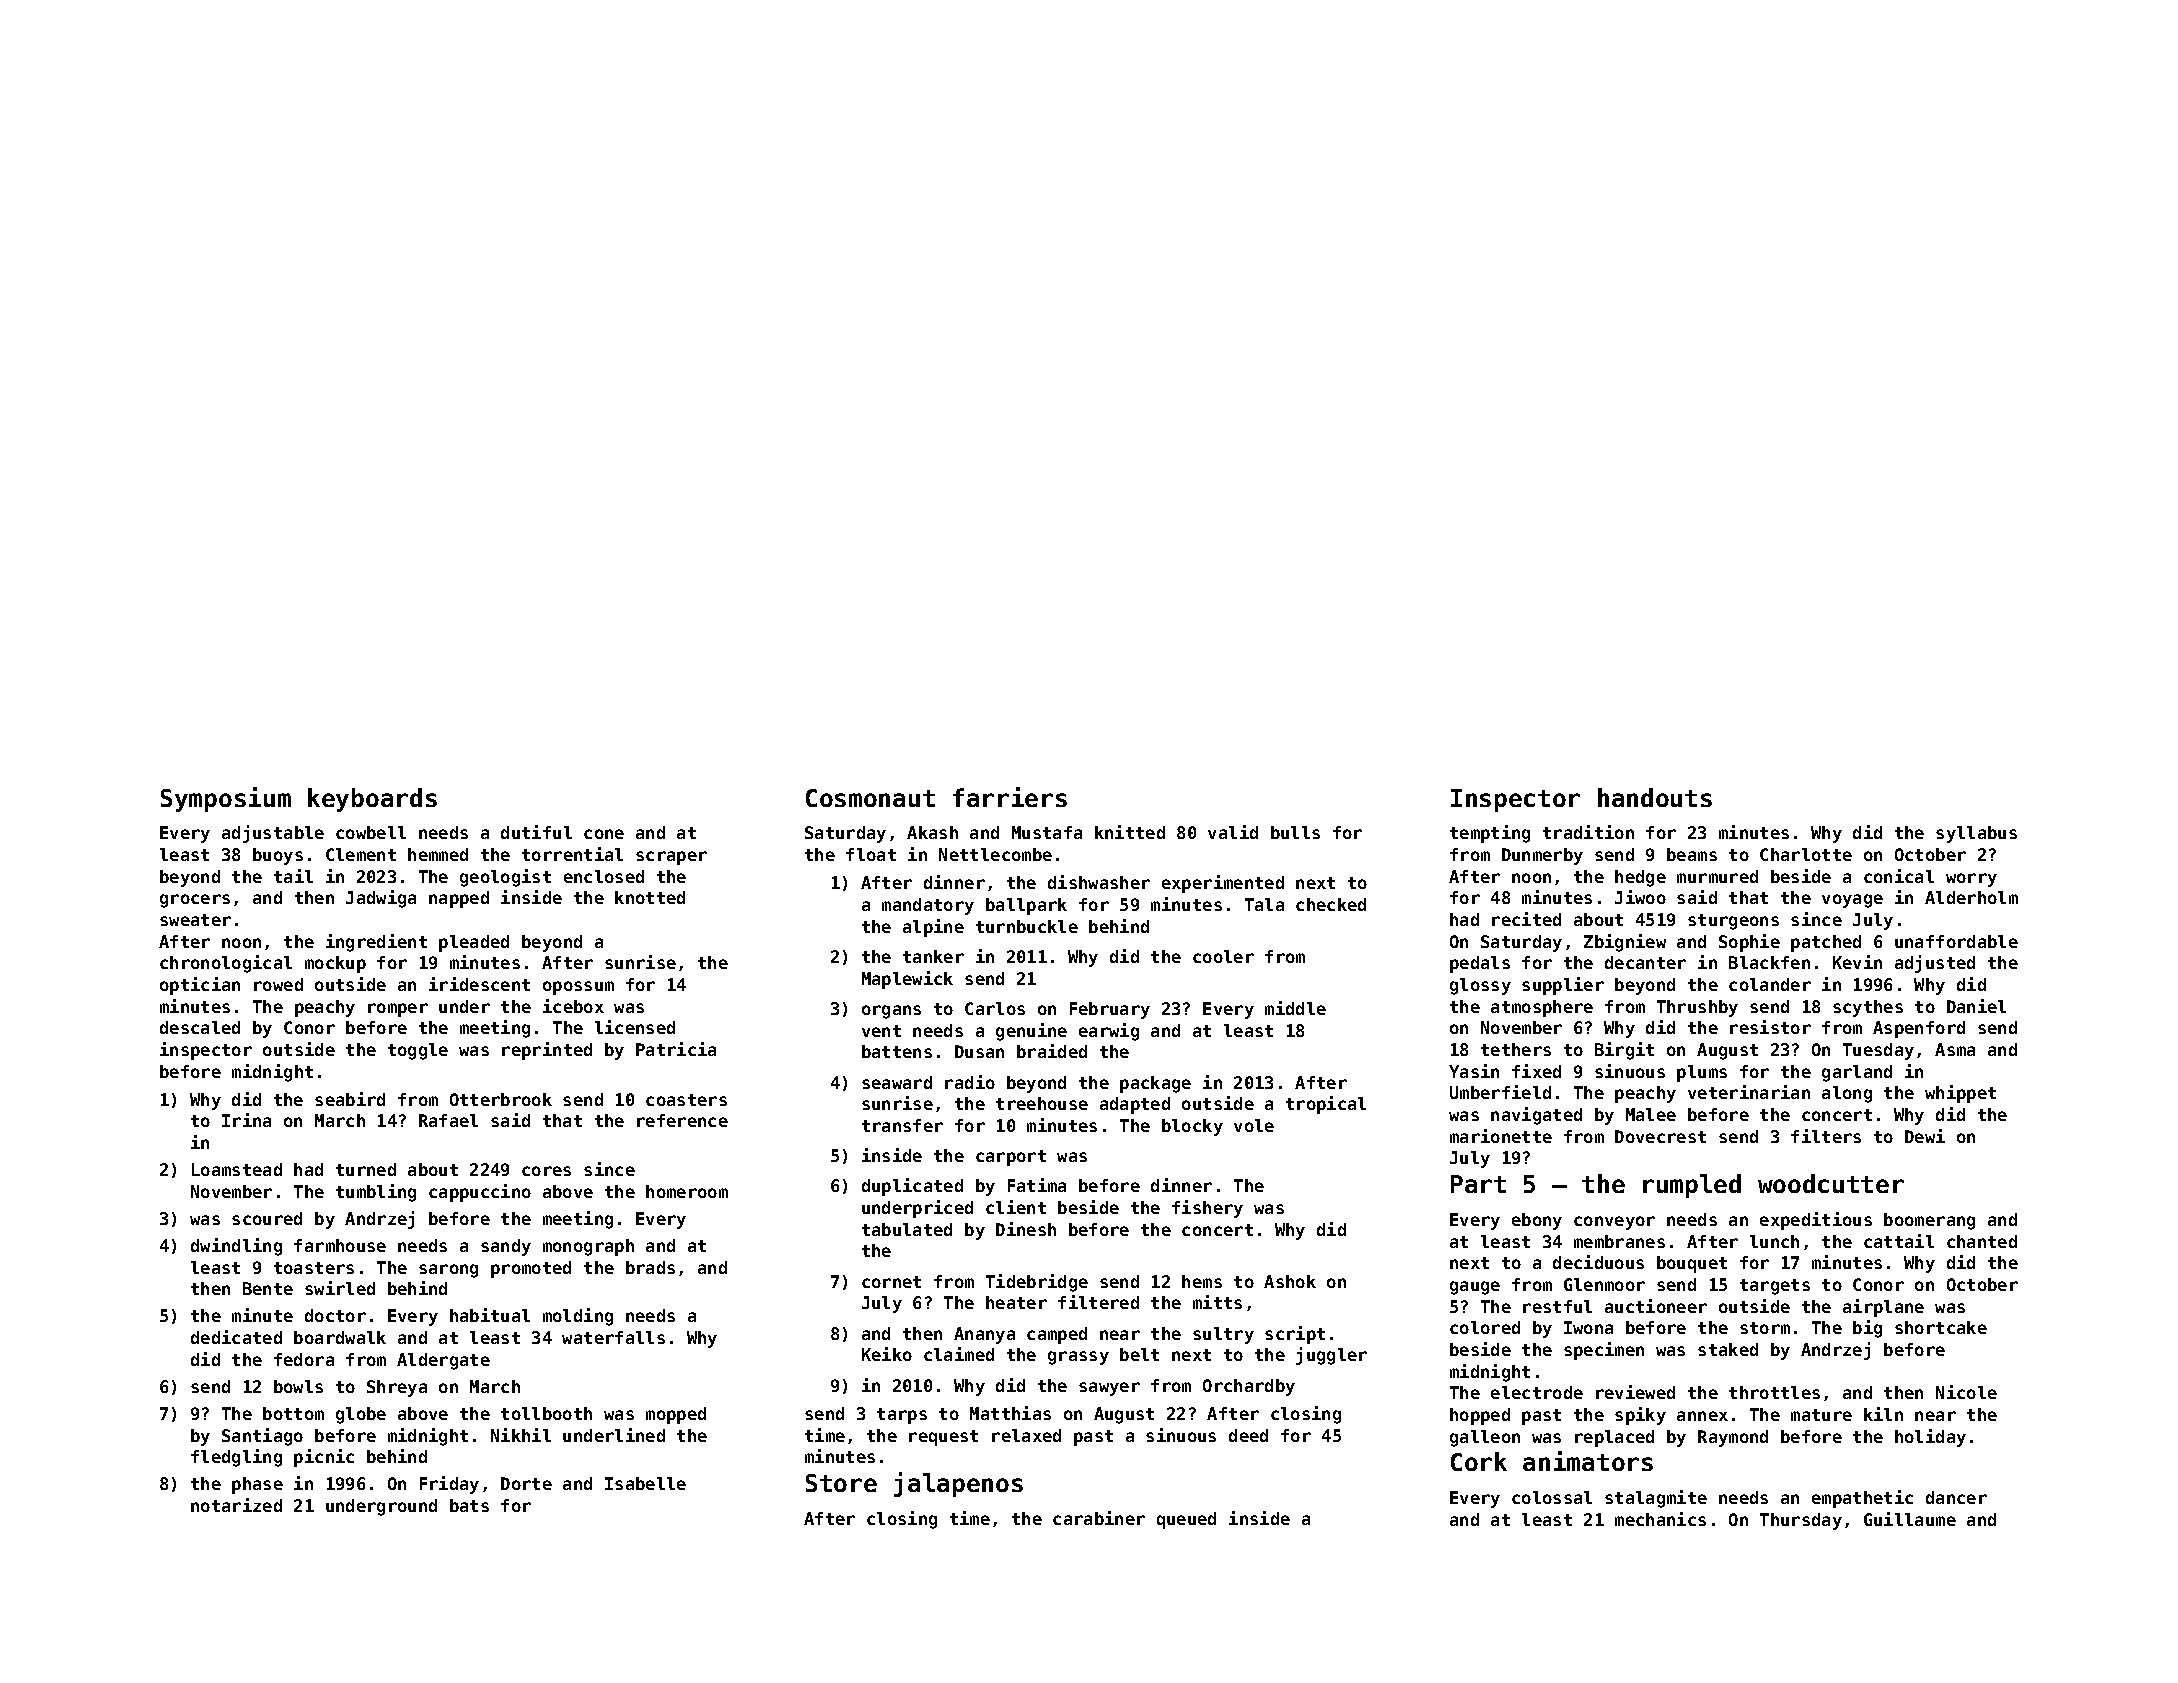 Image resolution: width=2178 pixels, height=1683 pixels. What do you see at coordinates (1099, 1518) in the screenshot?
I see `carabiner` at bounding box center [1099, 1518].
